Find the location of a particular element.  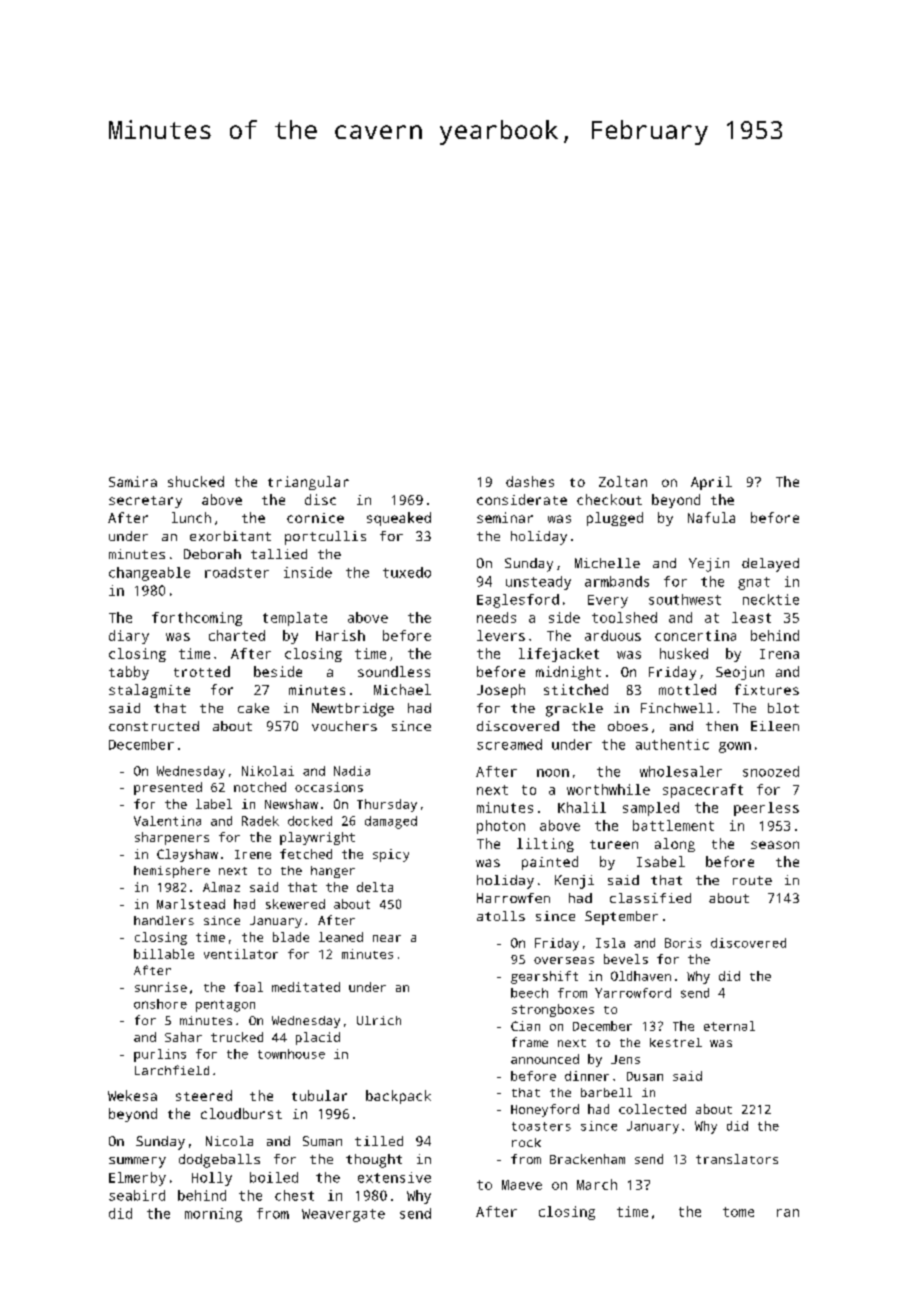

placid is located at coordinates (318, 1038).
